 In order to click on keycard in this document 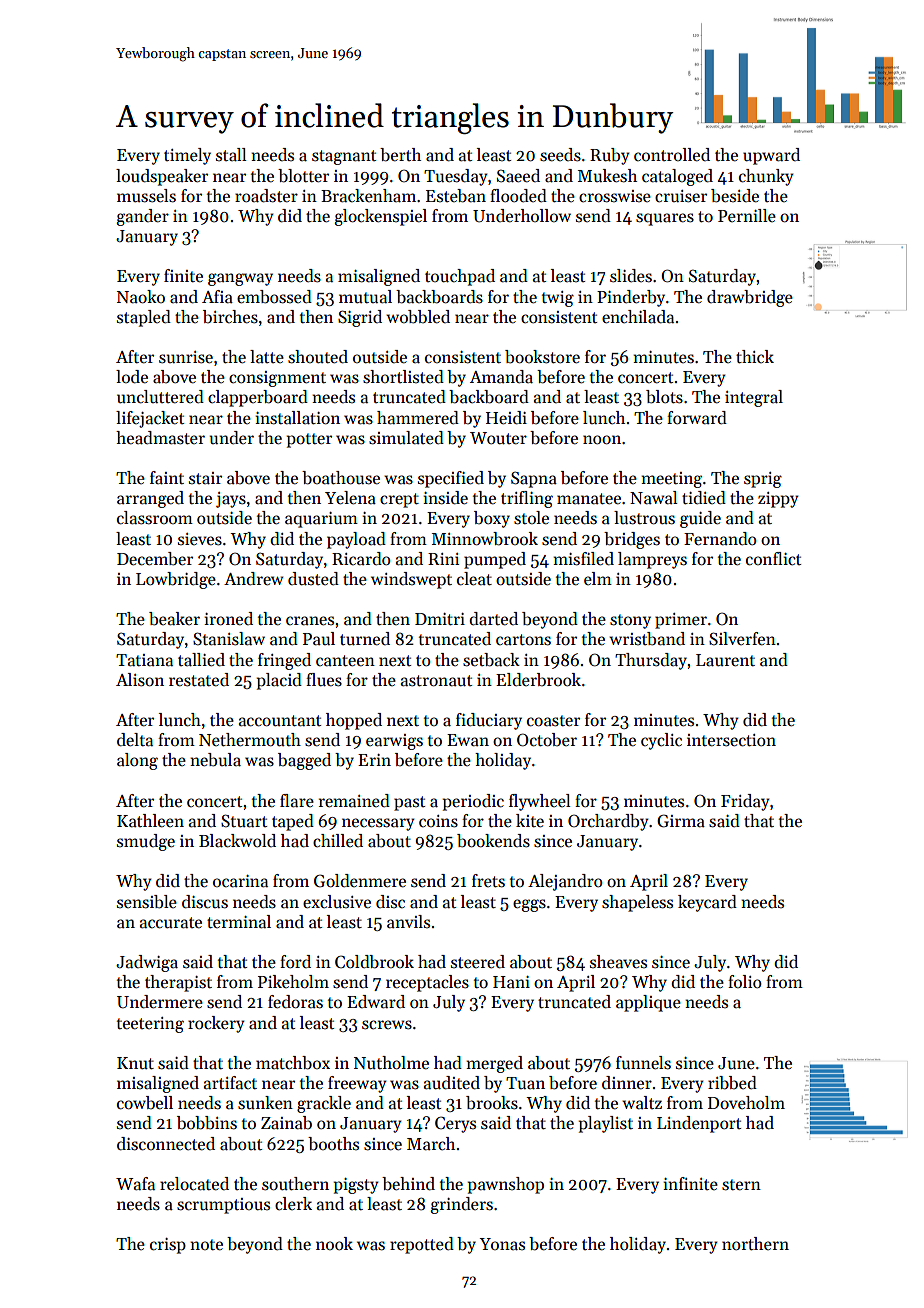, I will do `click(707, 903)`.
